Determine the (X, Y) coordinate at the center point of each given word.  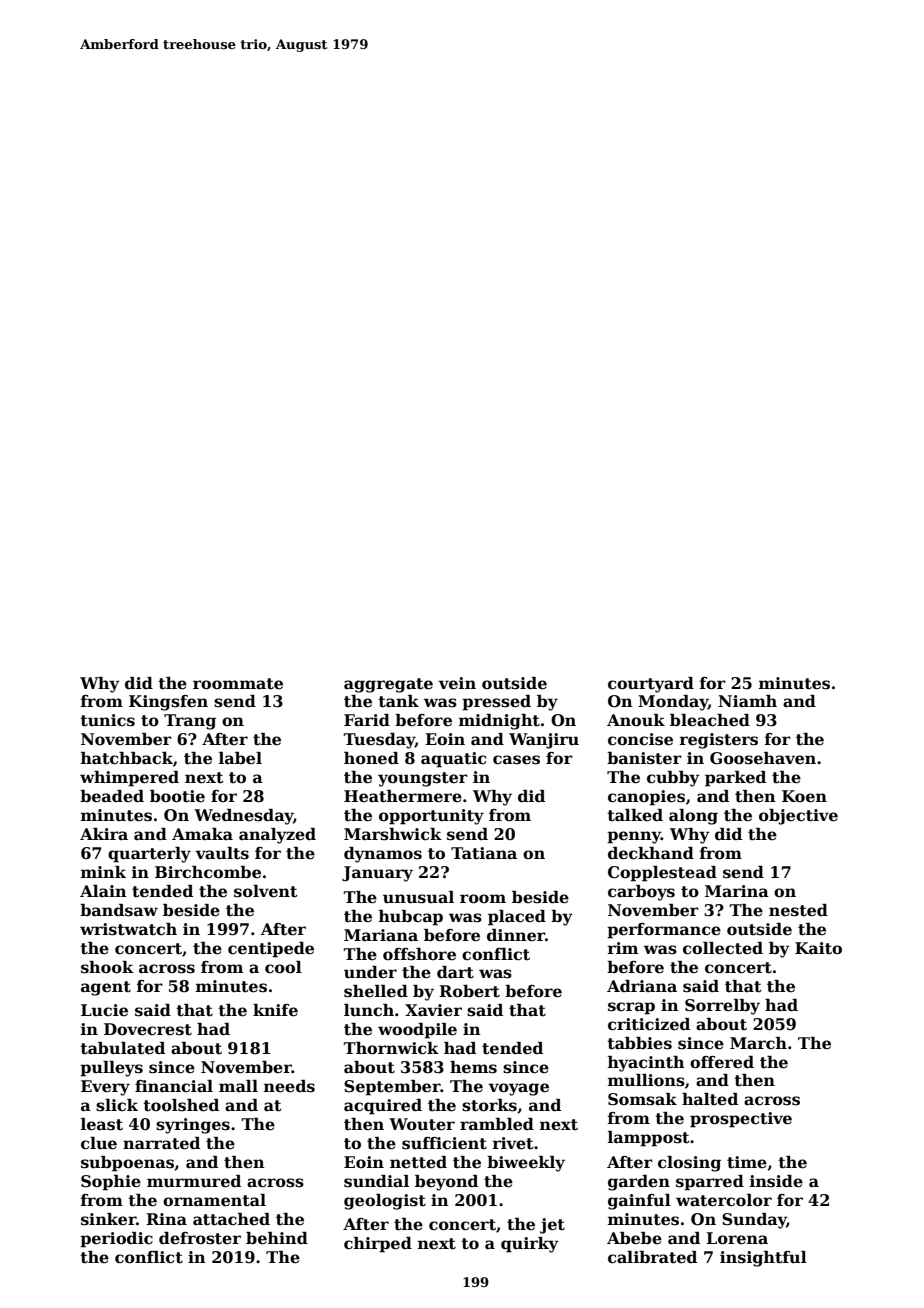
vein (457, 683)
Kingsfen (168, 703)
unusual (418, 897)
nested (798, 910)
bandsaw (119, 910)
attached (231, 1219)
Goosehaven (763, 758)
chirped (378, 1245)
